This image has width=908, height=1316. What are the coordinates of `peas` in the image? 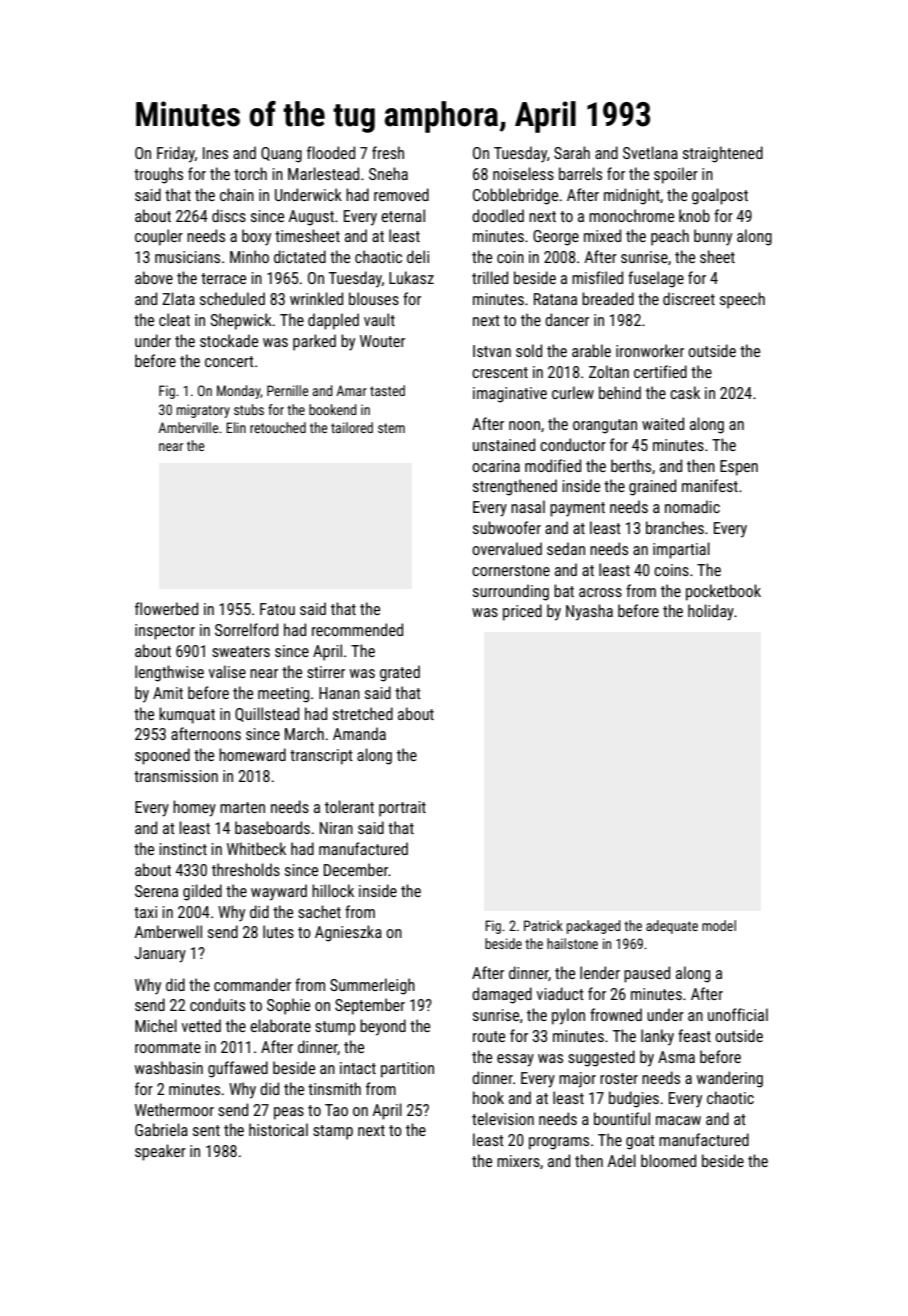 It's located at (289, 1113).
